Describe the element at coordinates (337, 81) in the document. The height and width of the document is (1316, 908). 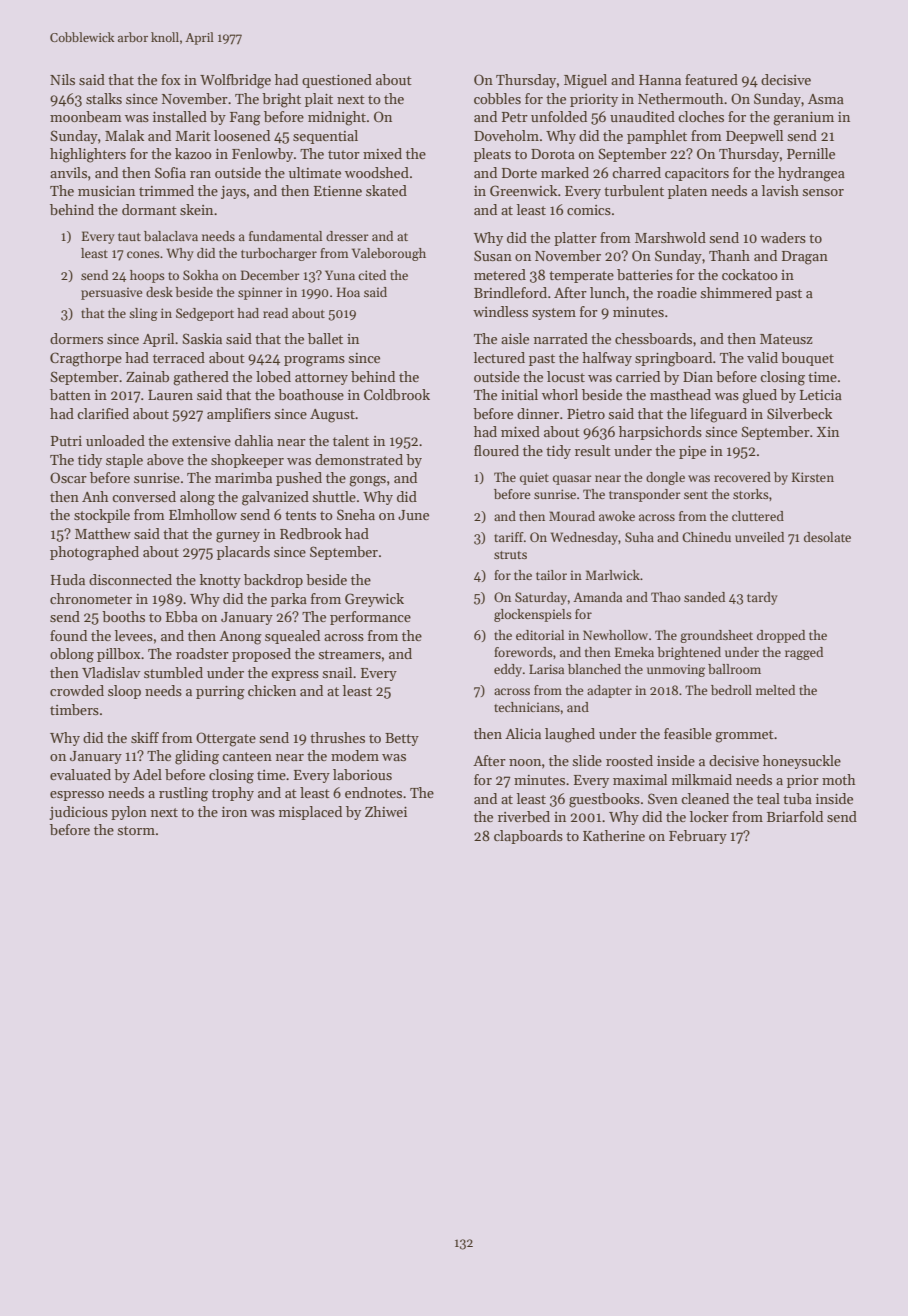
I see `questioned` at that location.
